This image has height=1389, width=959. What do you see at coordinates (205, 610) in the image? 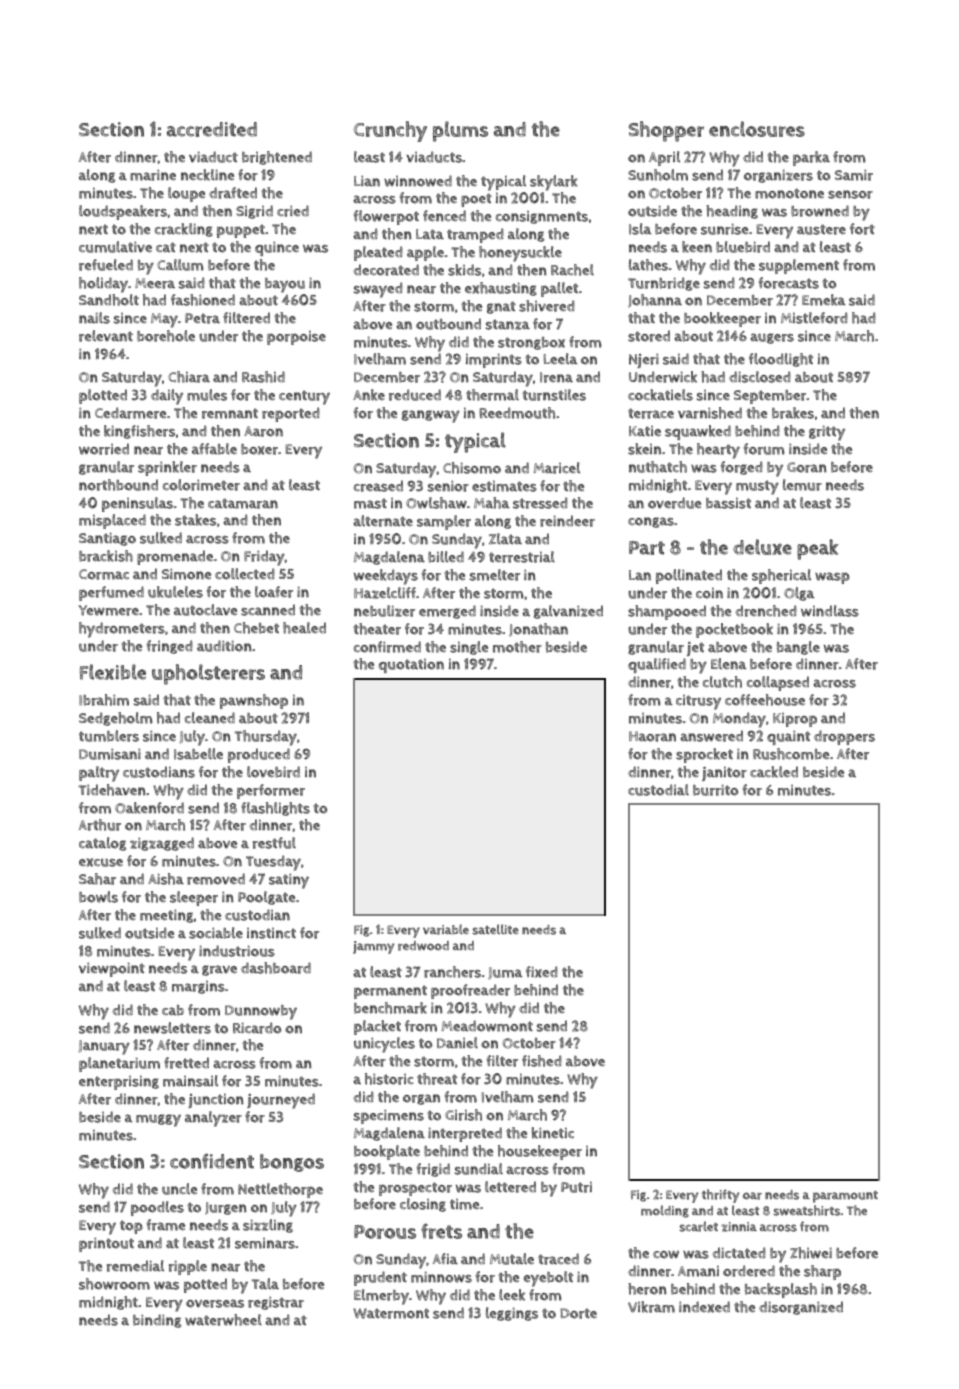
I see `autoclave` at bounding box center [205, 610].
